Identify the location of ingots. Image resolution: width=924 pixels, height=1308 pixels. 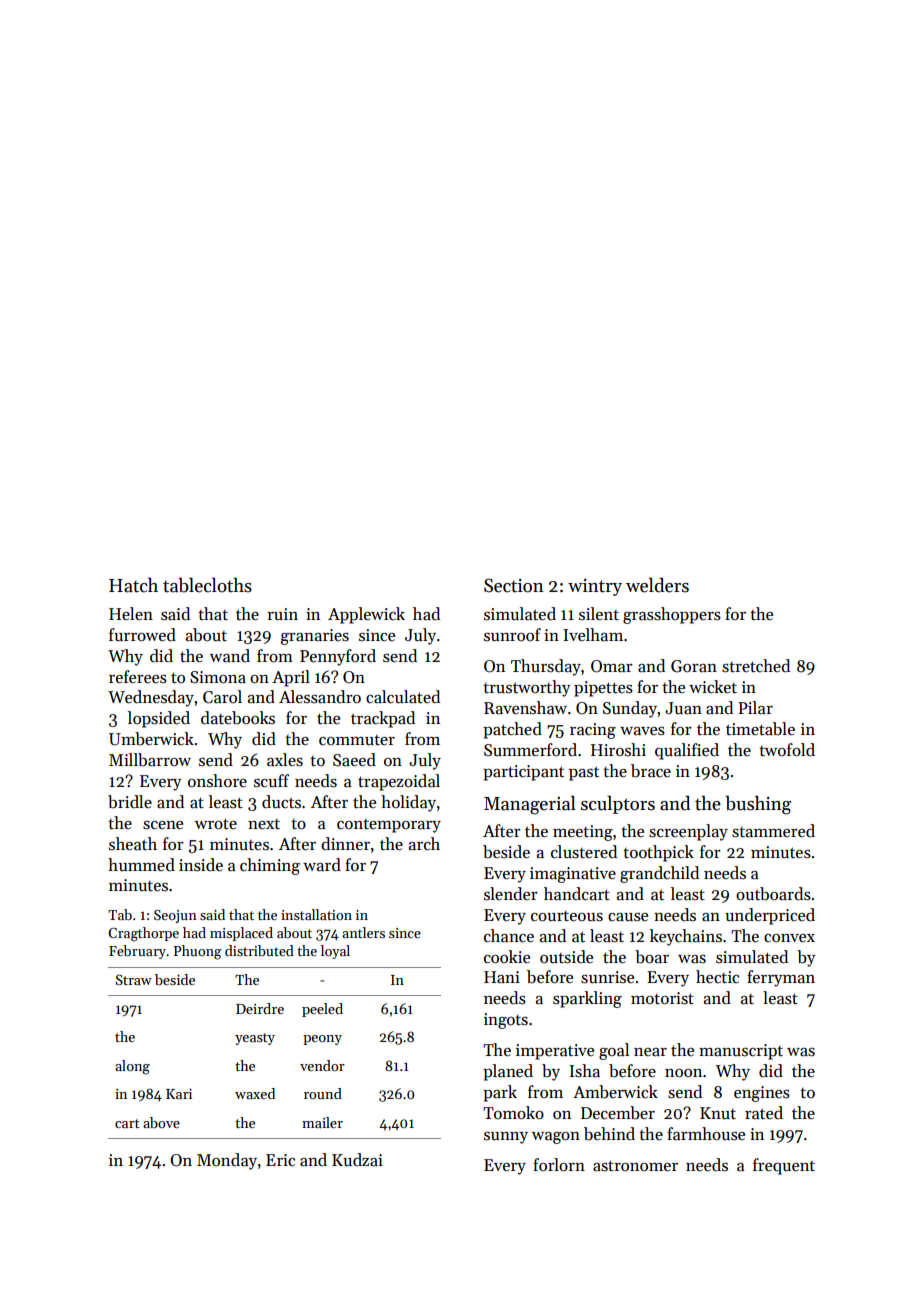
(506, 1021).
